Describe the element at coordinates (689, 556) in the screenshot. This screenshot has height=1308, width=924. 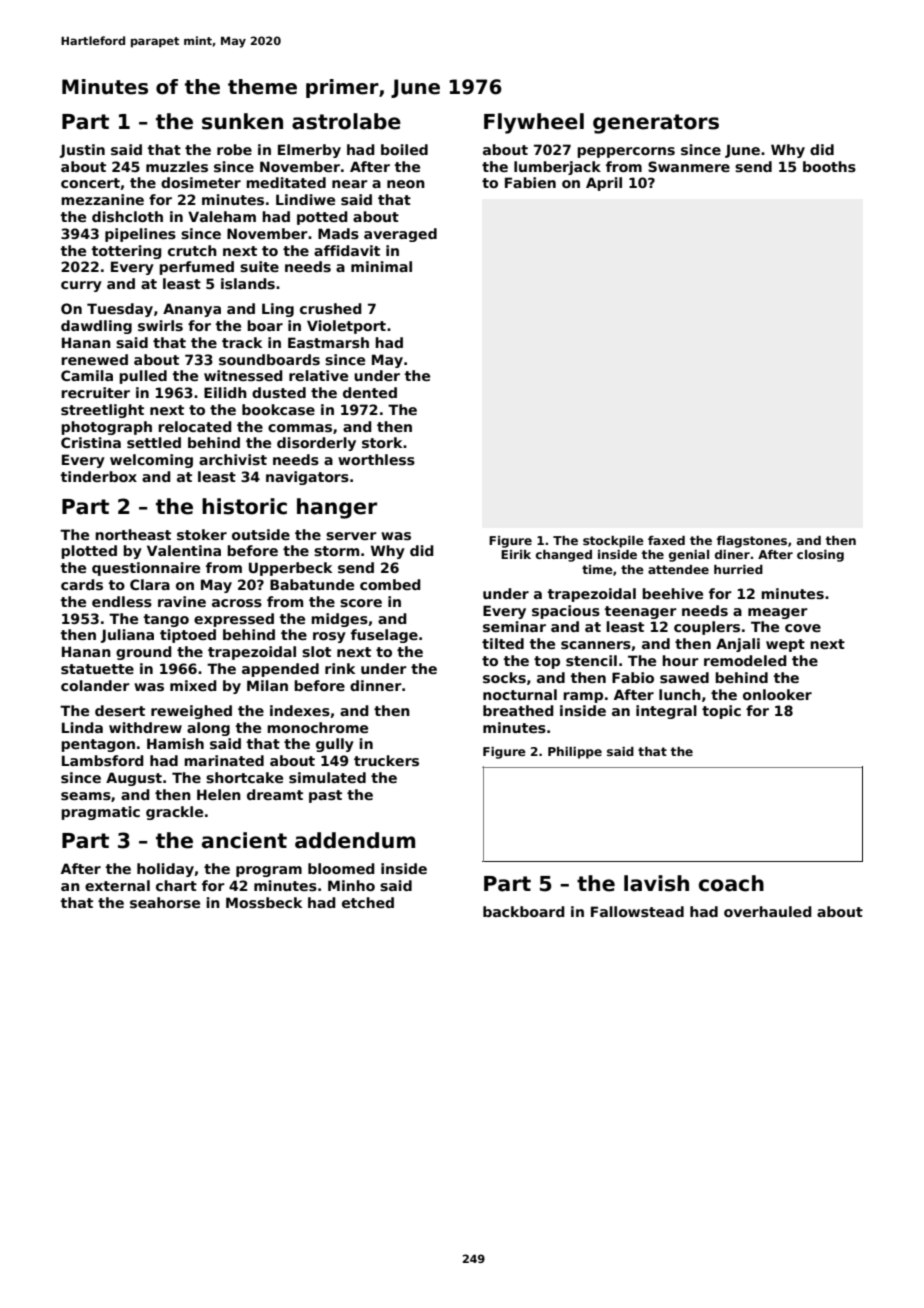
I see `genial` at that location.
